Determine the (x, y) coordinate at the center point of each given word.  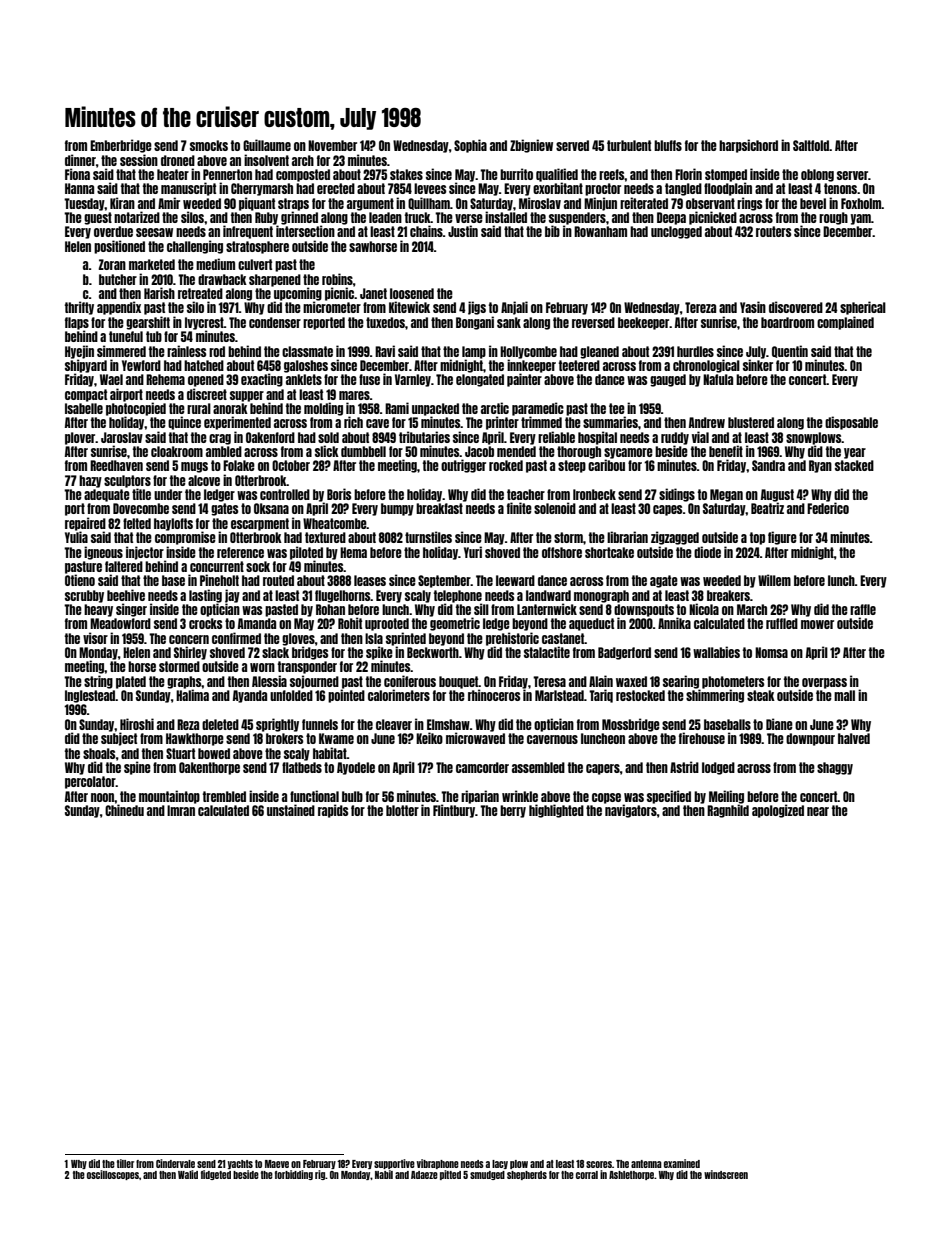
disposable (851, 423)
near (818, 811)
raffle (863, 609)
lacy (500, 1164)
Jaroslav (122, 437)
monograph (601, 596)
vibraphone (438, 1164)
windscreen (726, 1174)
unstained (291, 810)
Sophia (470, 146)
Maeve (277, 1164)
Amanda (257, 623)
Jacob (479, 451)
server (852, 175)
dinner (80, 160)
